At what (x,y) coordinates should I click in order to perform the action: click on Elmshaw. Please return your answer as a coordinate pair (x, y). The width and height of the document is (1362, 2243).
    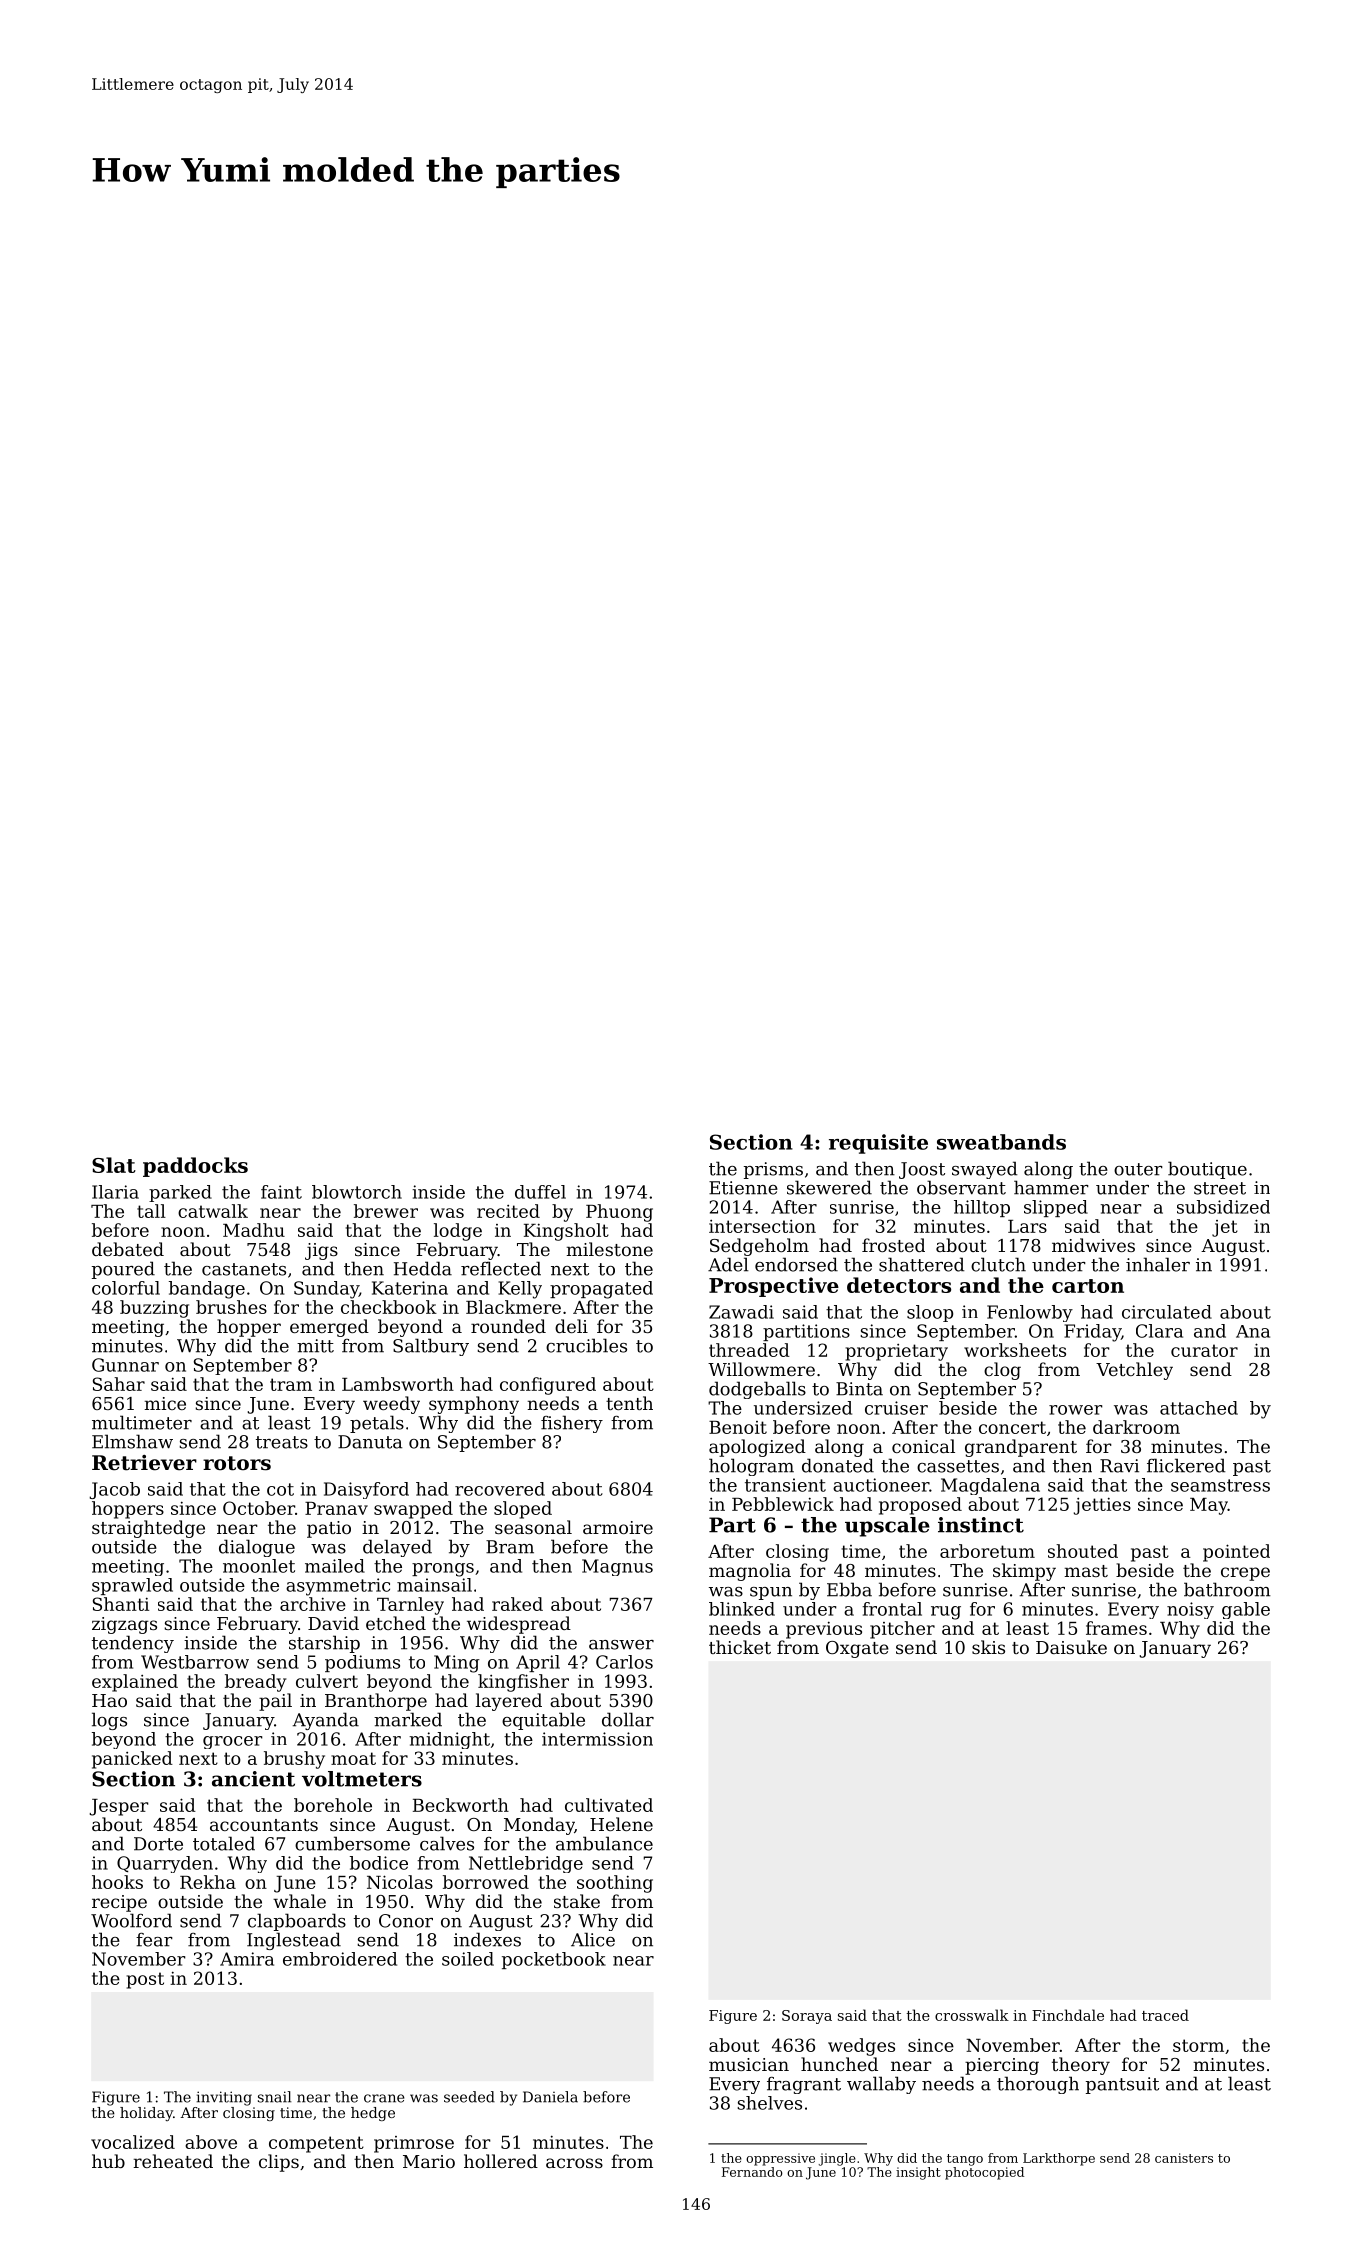
    Looking at the image, I should click on (132, 1441).
